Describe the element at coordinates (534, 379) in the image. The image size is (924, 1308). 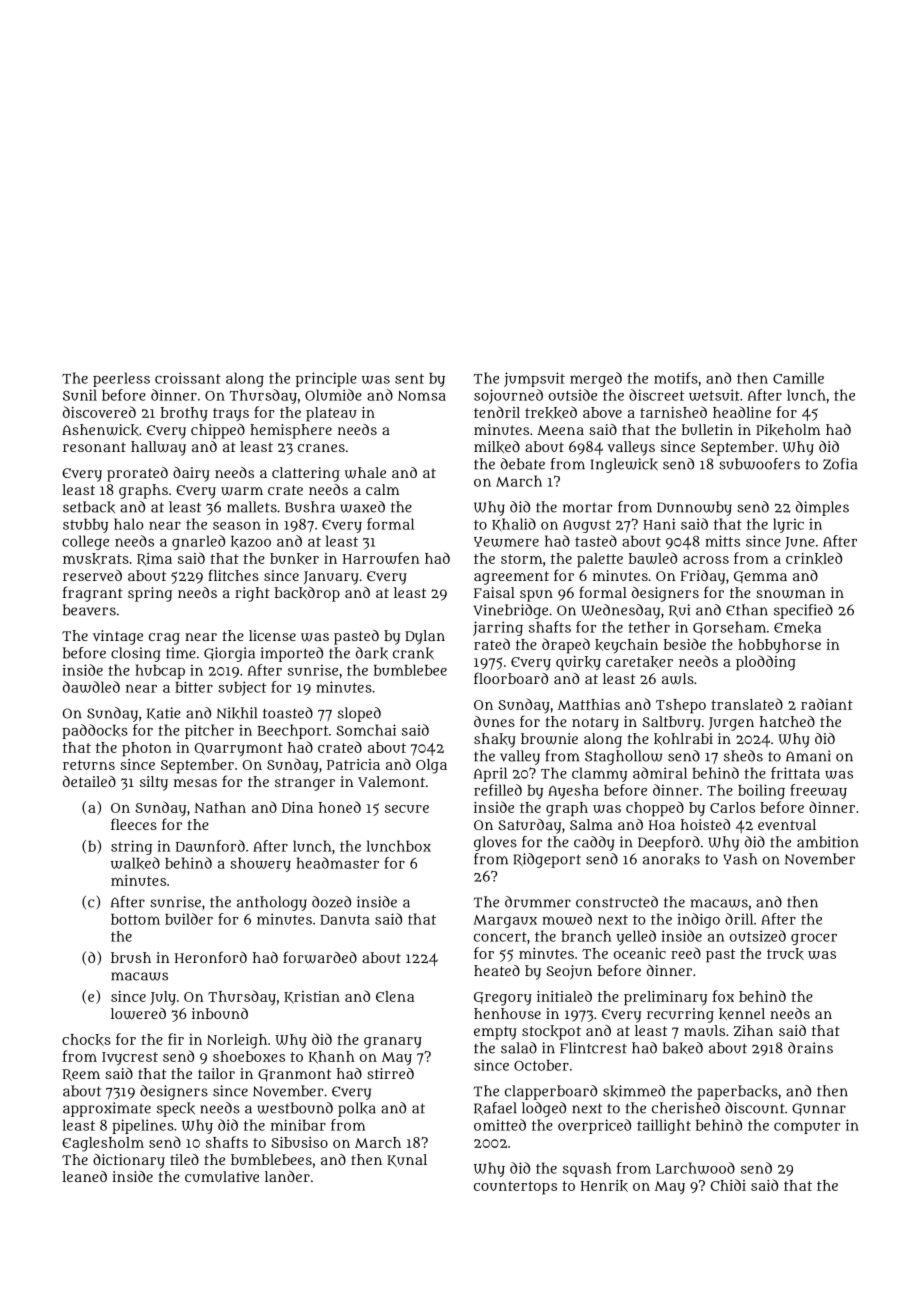
I see `jumpsuit` at that location.
